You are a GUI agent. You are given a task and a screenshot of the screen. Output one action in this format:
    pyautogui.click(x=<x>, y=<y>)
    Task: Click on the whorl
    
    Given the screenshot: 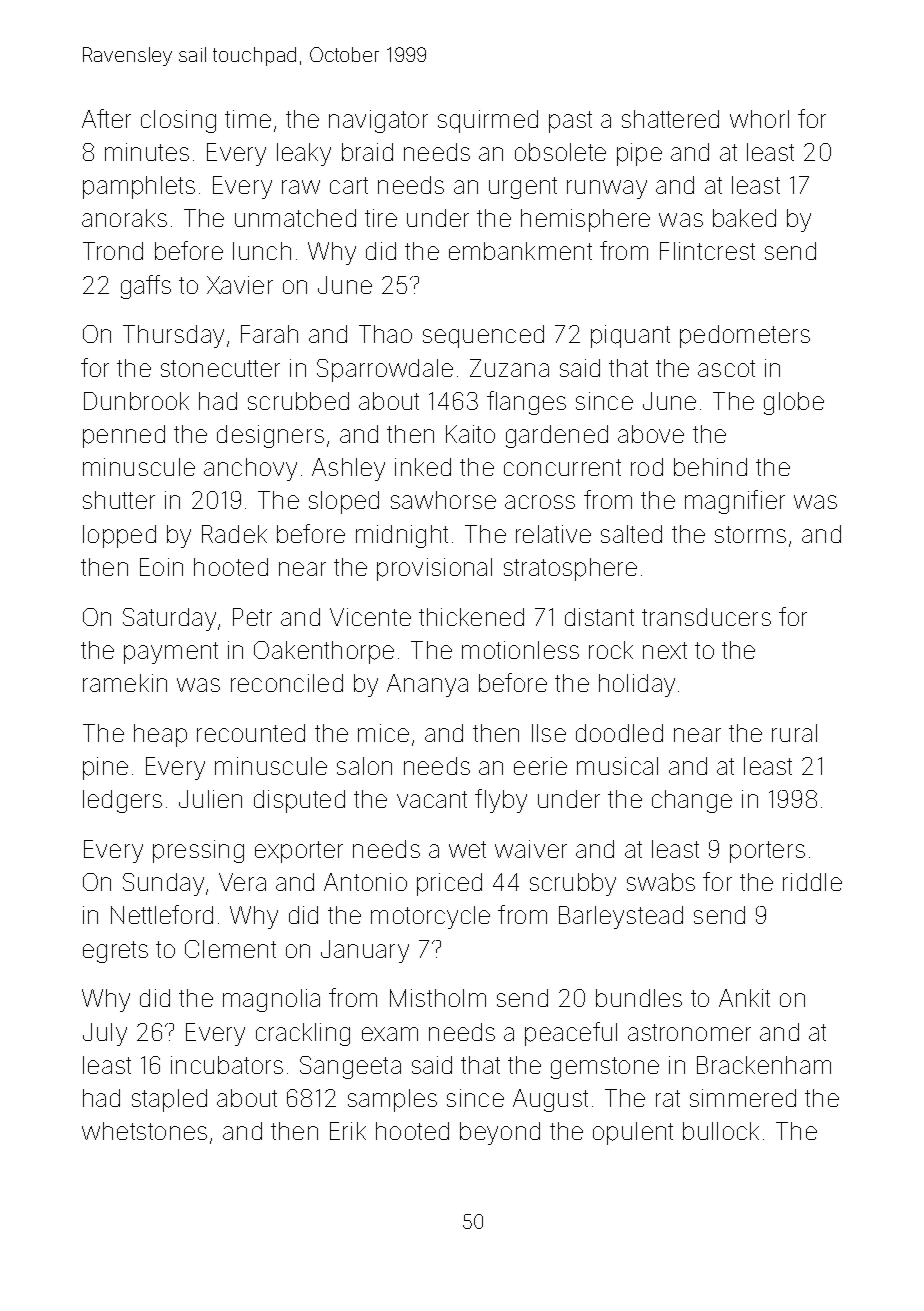 What is the action you would take?
    pyautogui.click(x=759, y=119)
